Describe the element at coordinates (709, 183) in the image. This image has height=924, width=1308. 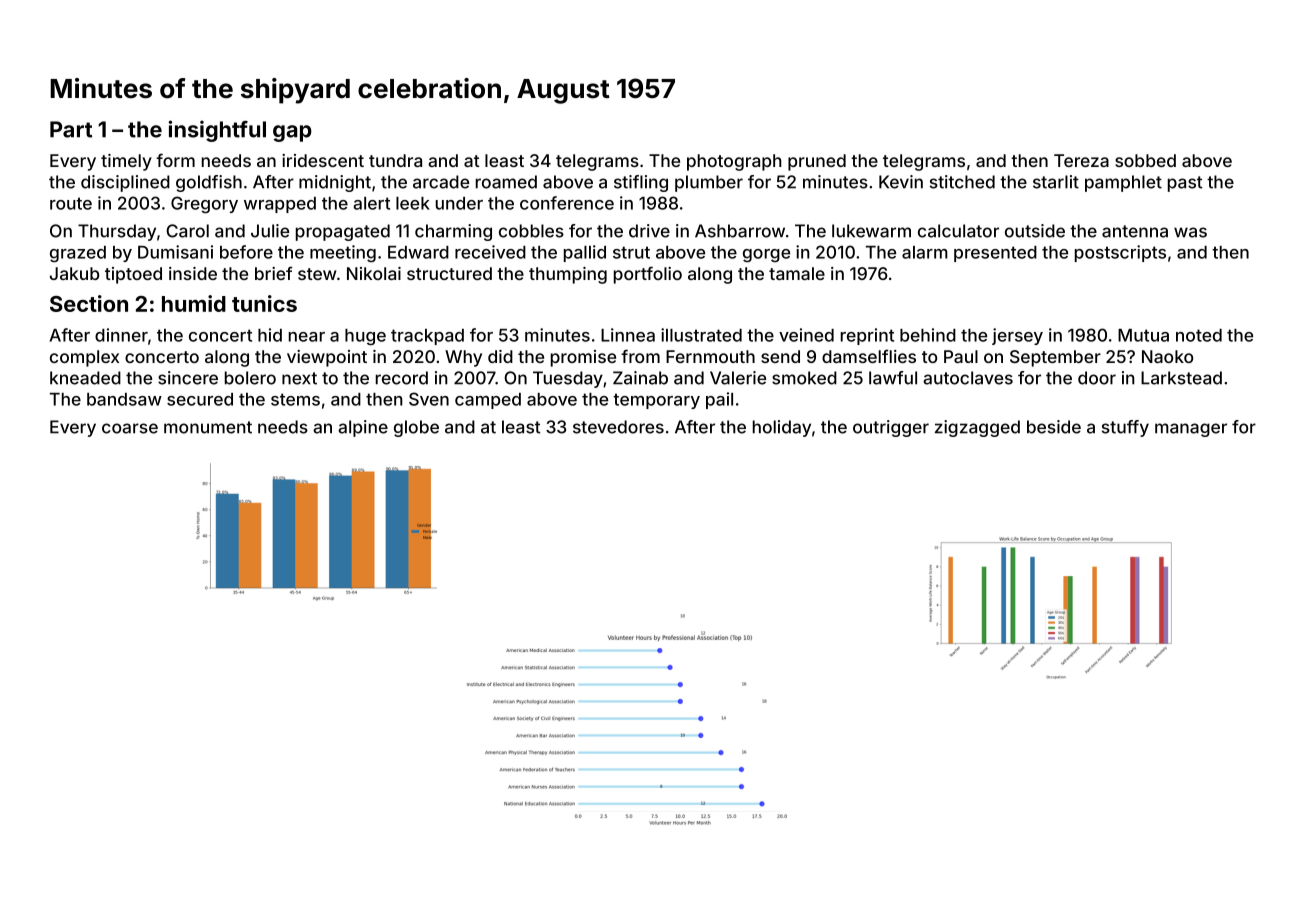
I see `plumber` at that location.
